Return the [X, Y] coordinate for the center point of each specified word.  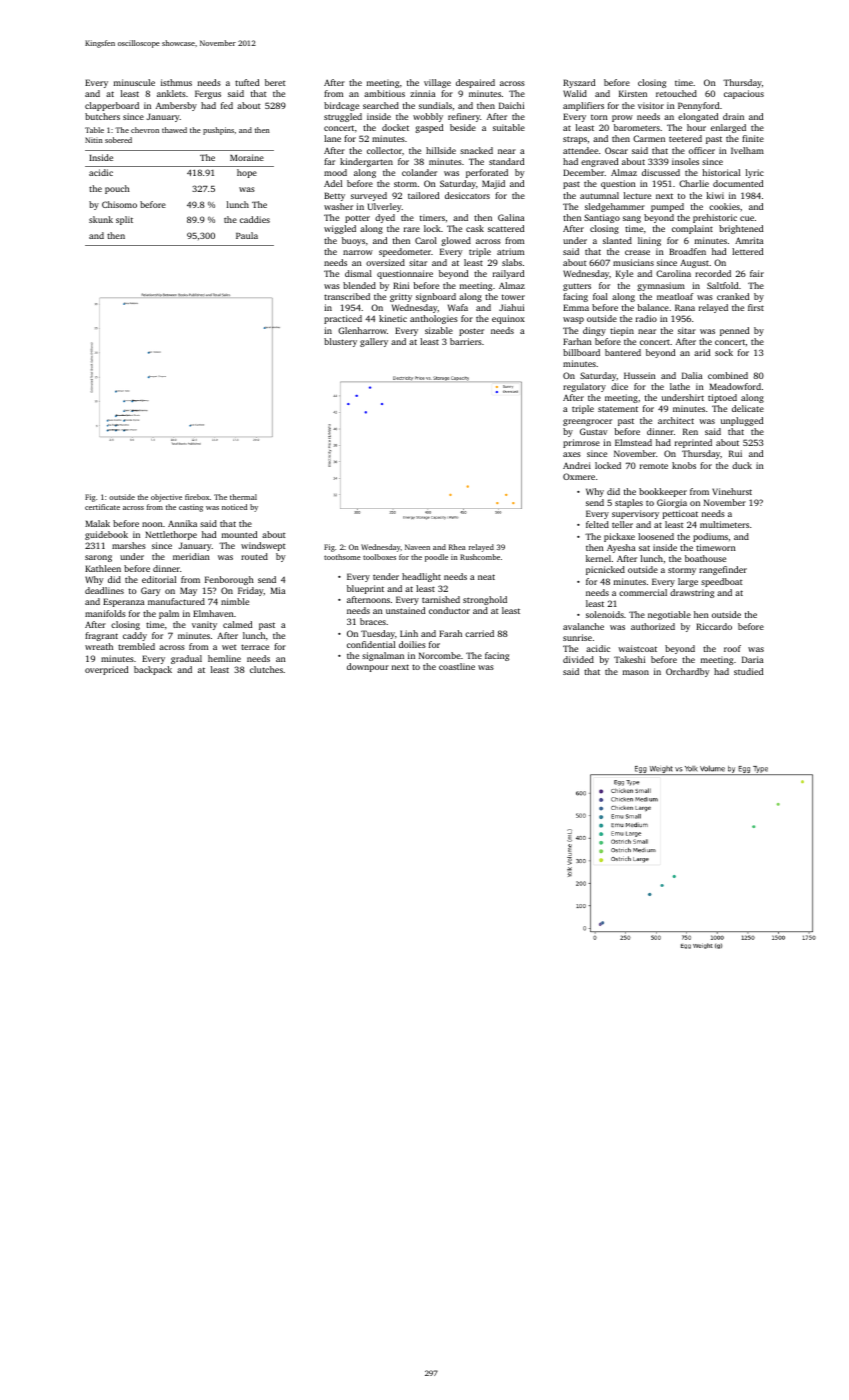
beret [275, 82]
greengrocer [587, 422]
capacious [744, 94]
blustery [340, 342]
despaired [475, 83]
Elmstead [633, 442]
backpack [153, 670]
